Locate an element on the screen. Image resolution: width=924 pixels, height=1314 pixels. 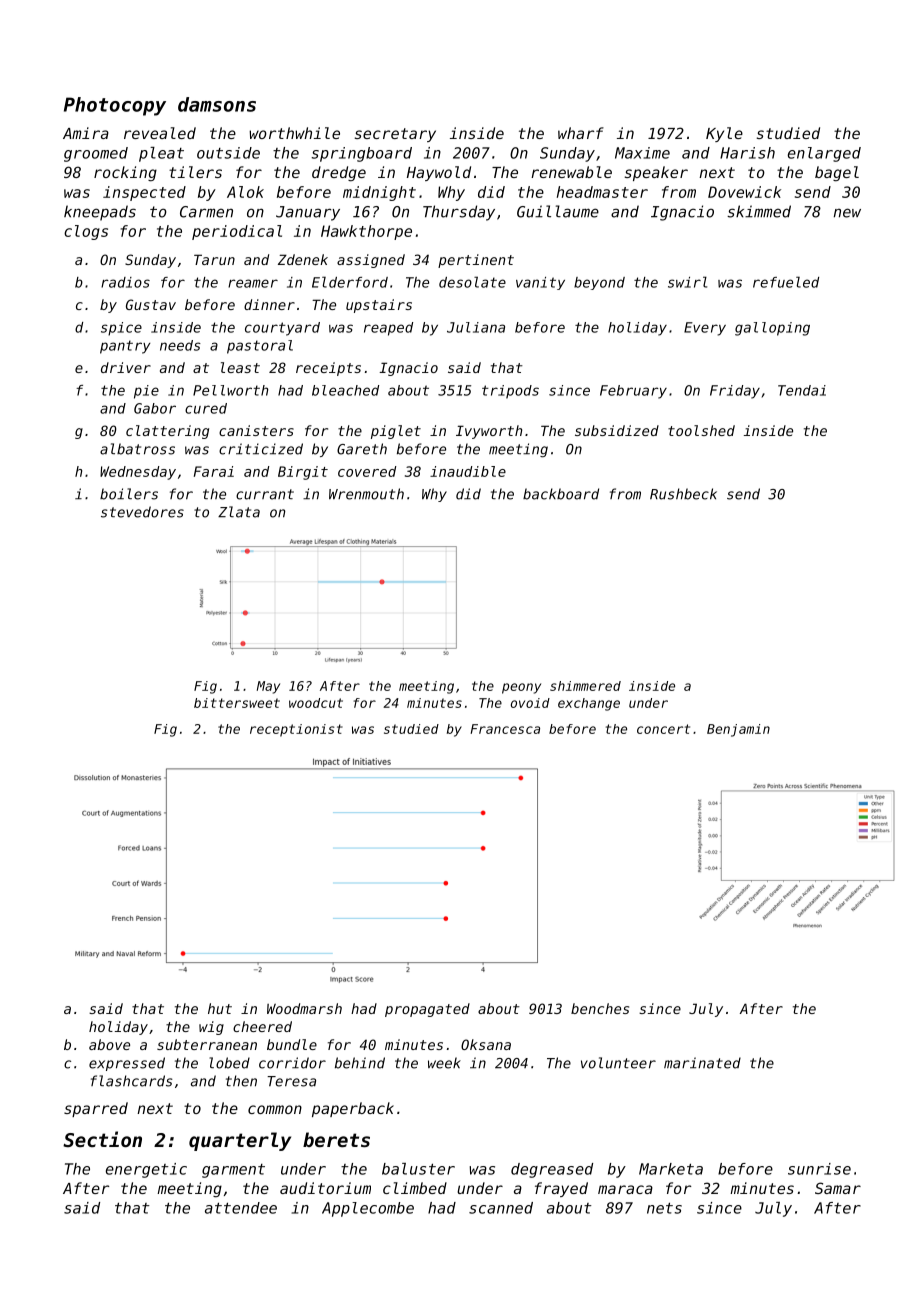
groomed is located at coordinates (96, 154).
